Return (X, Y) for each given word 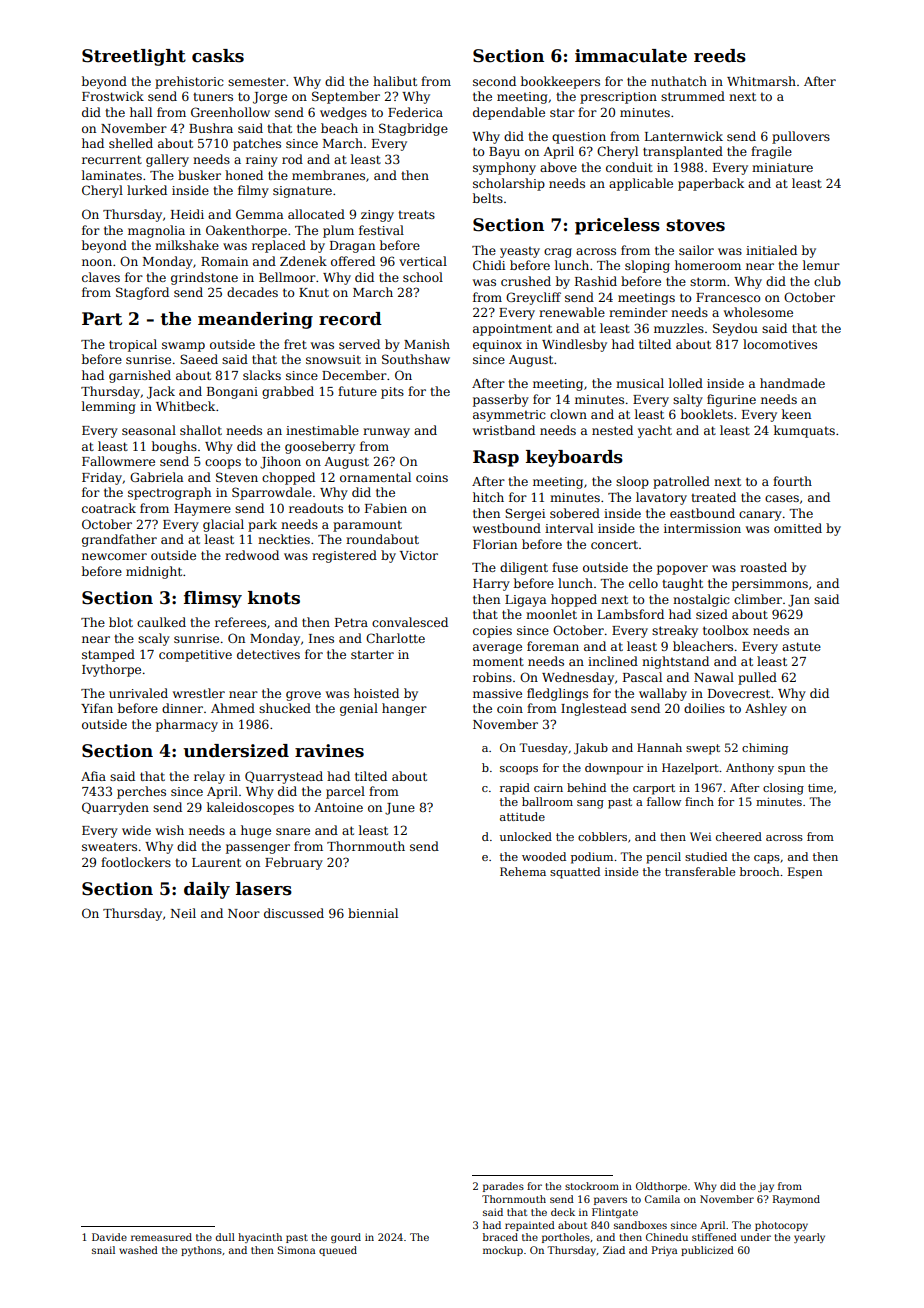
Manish (427, 344)
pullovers (801, 137)
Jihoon (280, 462)
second (494, 81)
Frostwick (113, 96)
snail (103, 1250)
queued (338, 1251)
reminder (638, 312)
